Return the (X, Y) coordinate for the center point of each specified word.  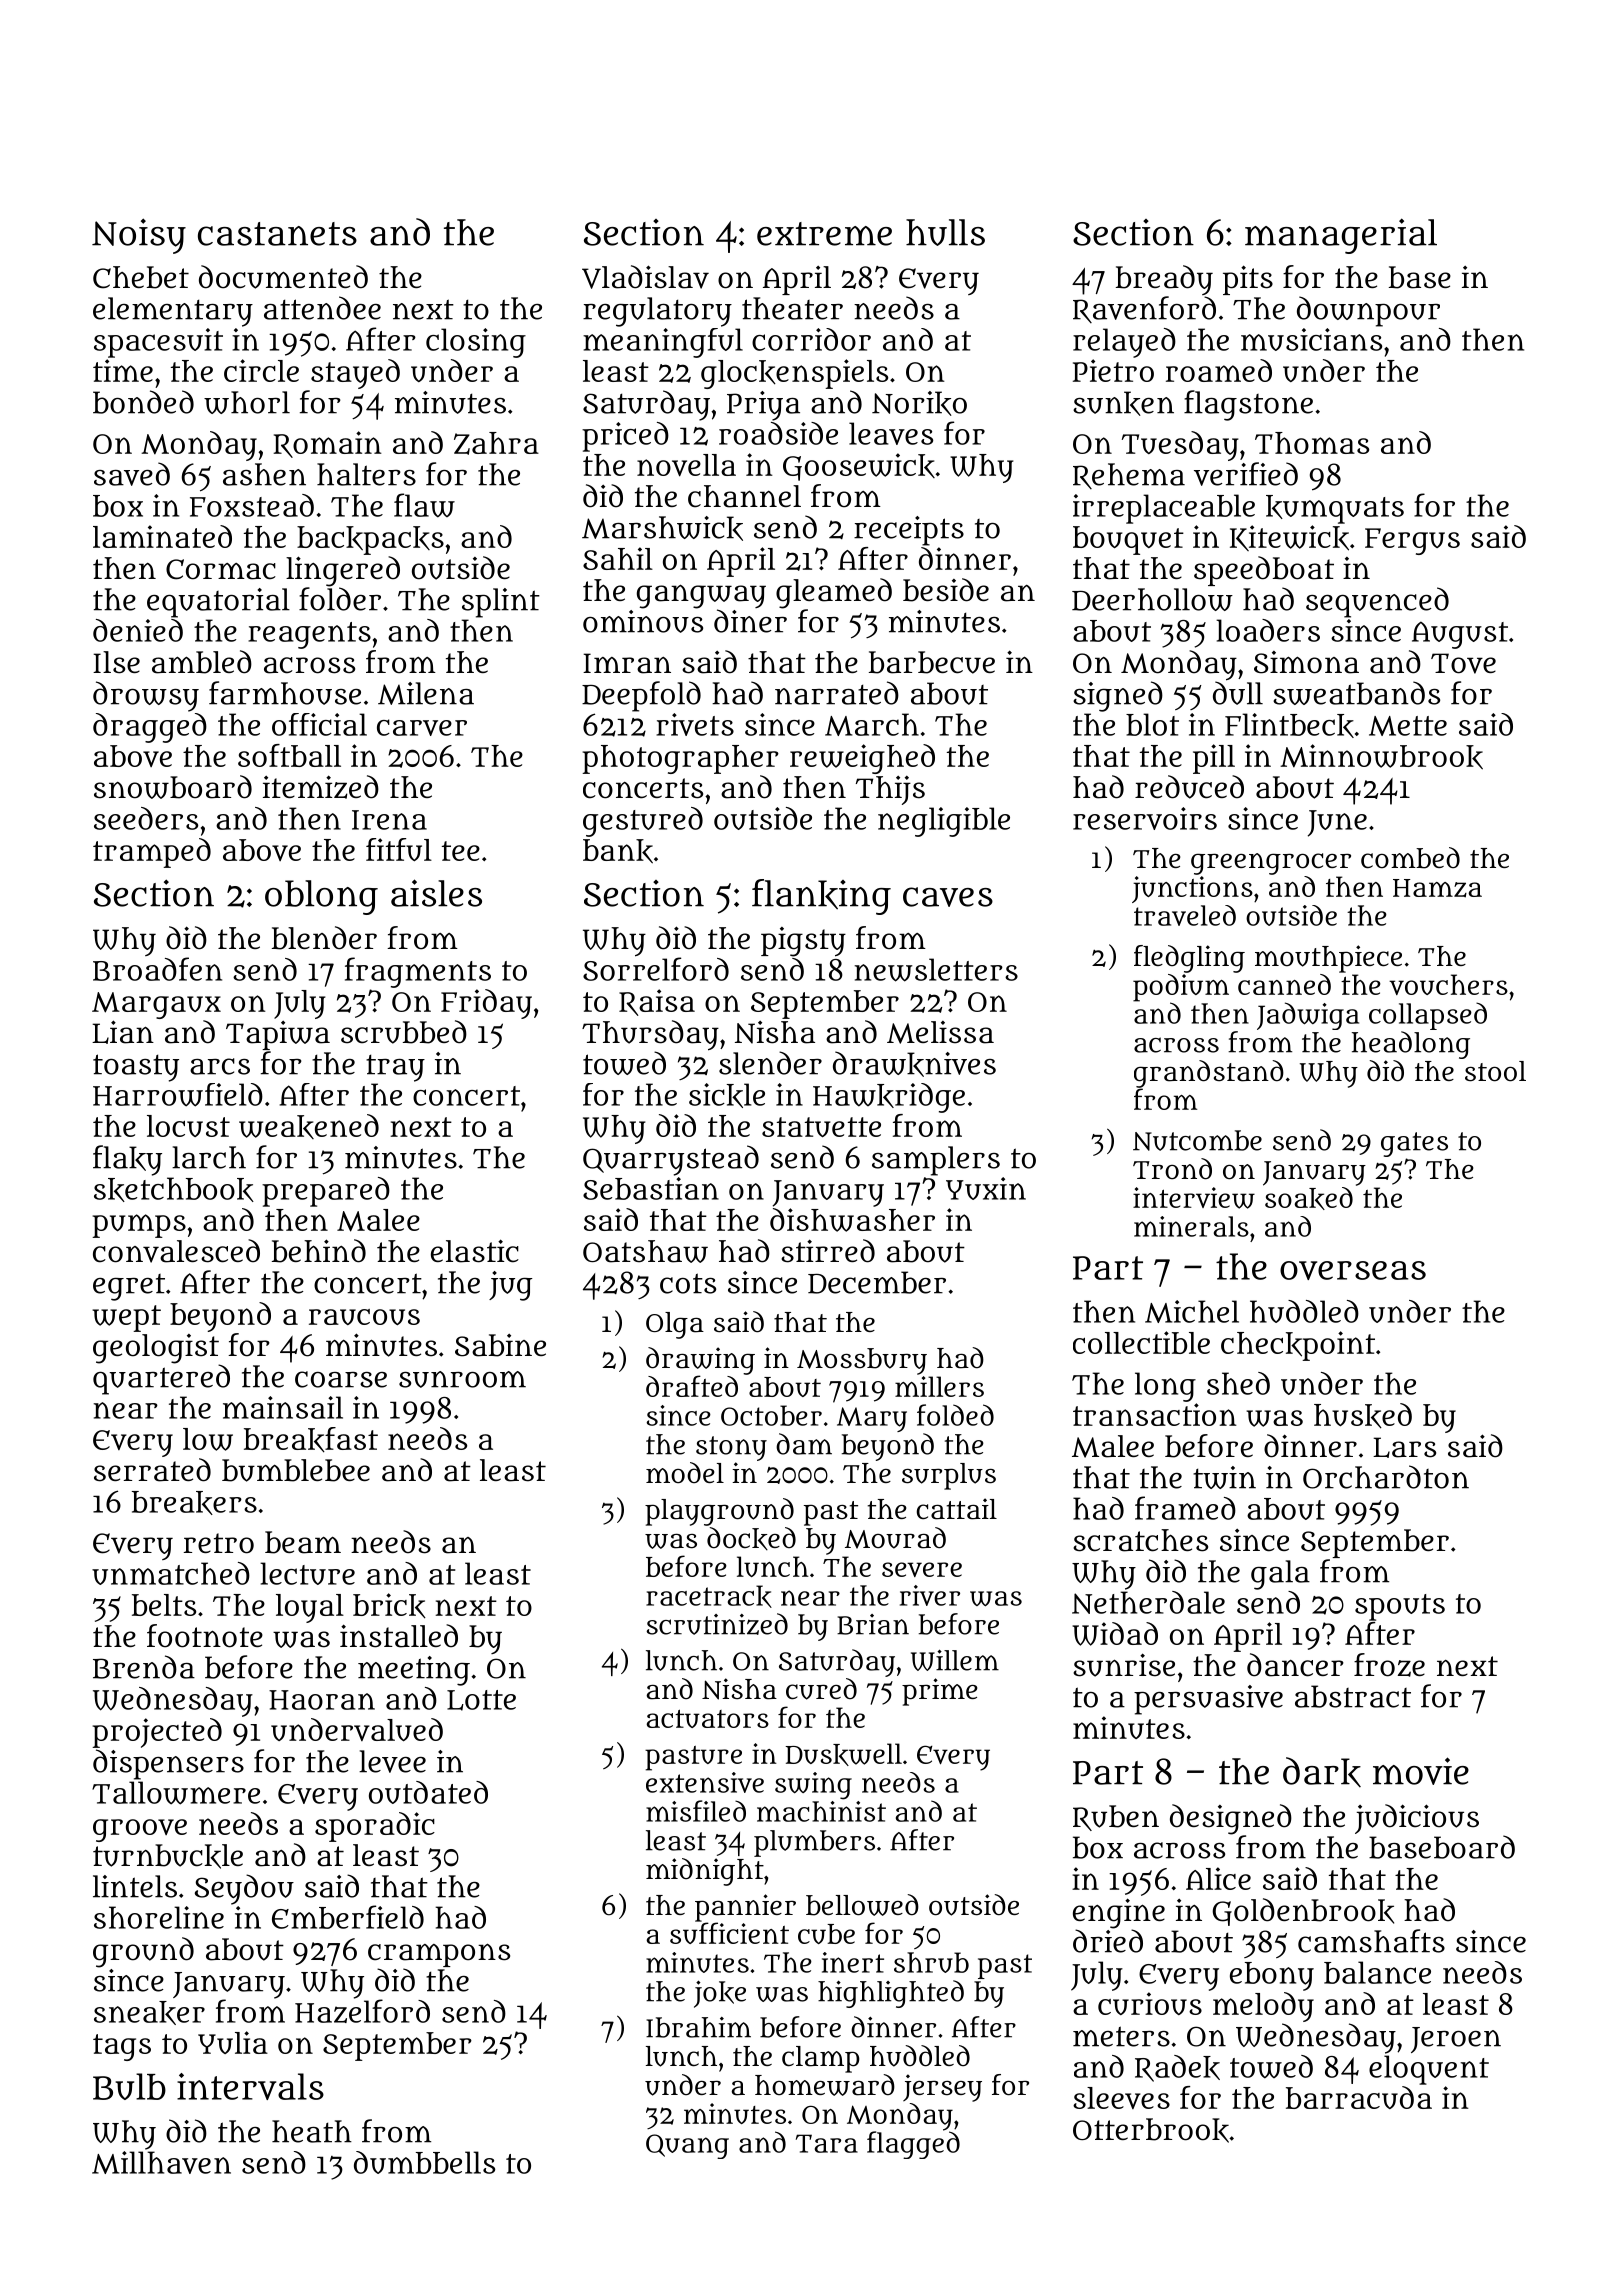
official (319, 724)
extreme (824, 234)
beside (946, 590)
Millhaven (161, 2162)
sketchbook (174, 1189)
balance (1377, 1972)
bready (1164, 280)
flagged (913, 2145)
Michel (1192, 1311)
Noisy (139, 236)
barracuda (1359, 2097)
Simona (1306, 662)
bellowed (862, 1905)
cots (688, 1283)
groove (140, 1830)
